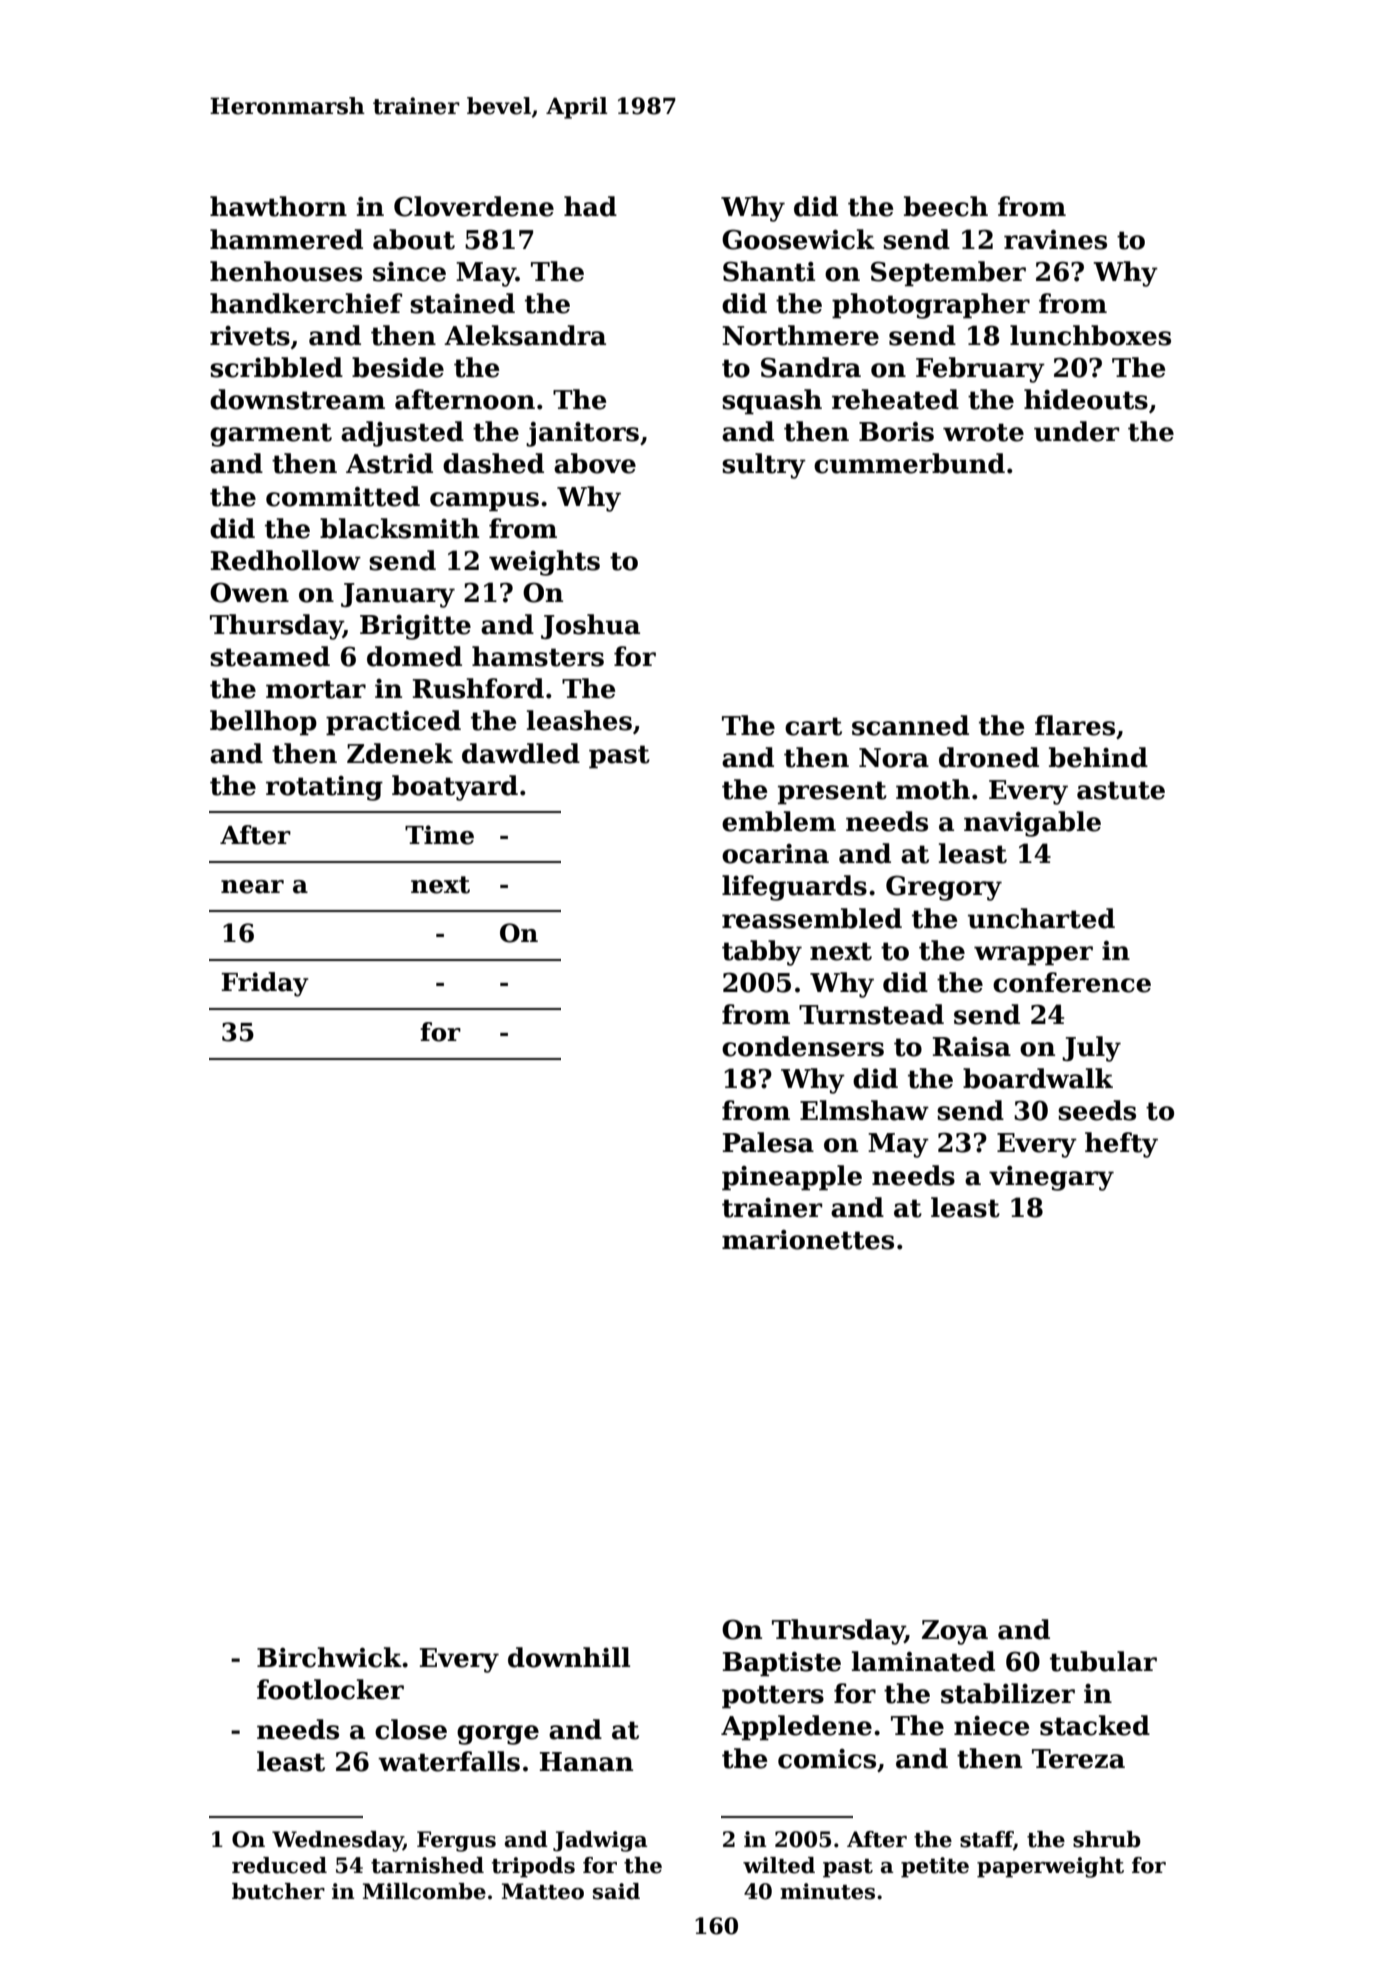  What do you see at coordinates (616, 1891) in the screenshot?
I see `said` at bounding box center [616, 1891].
